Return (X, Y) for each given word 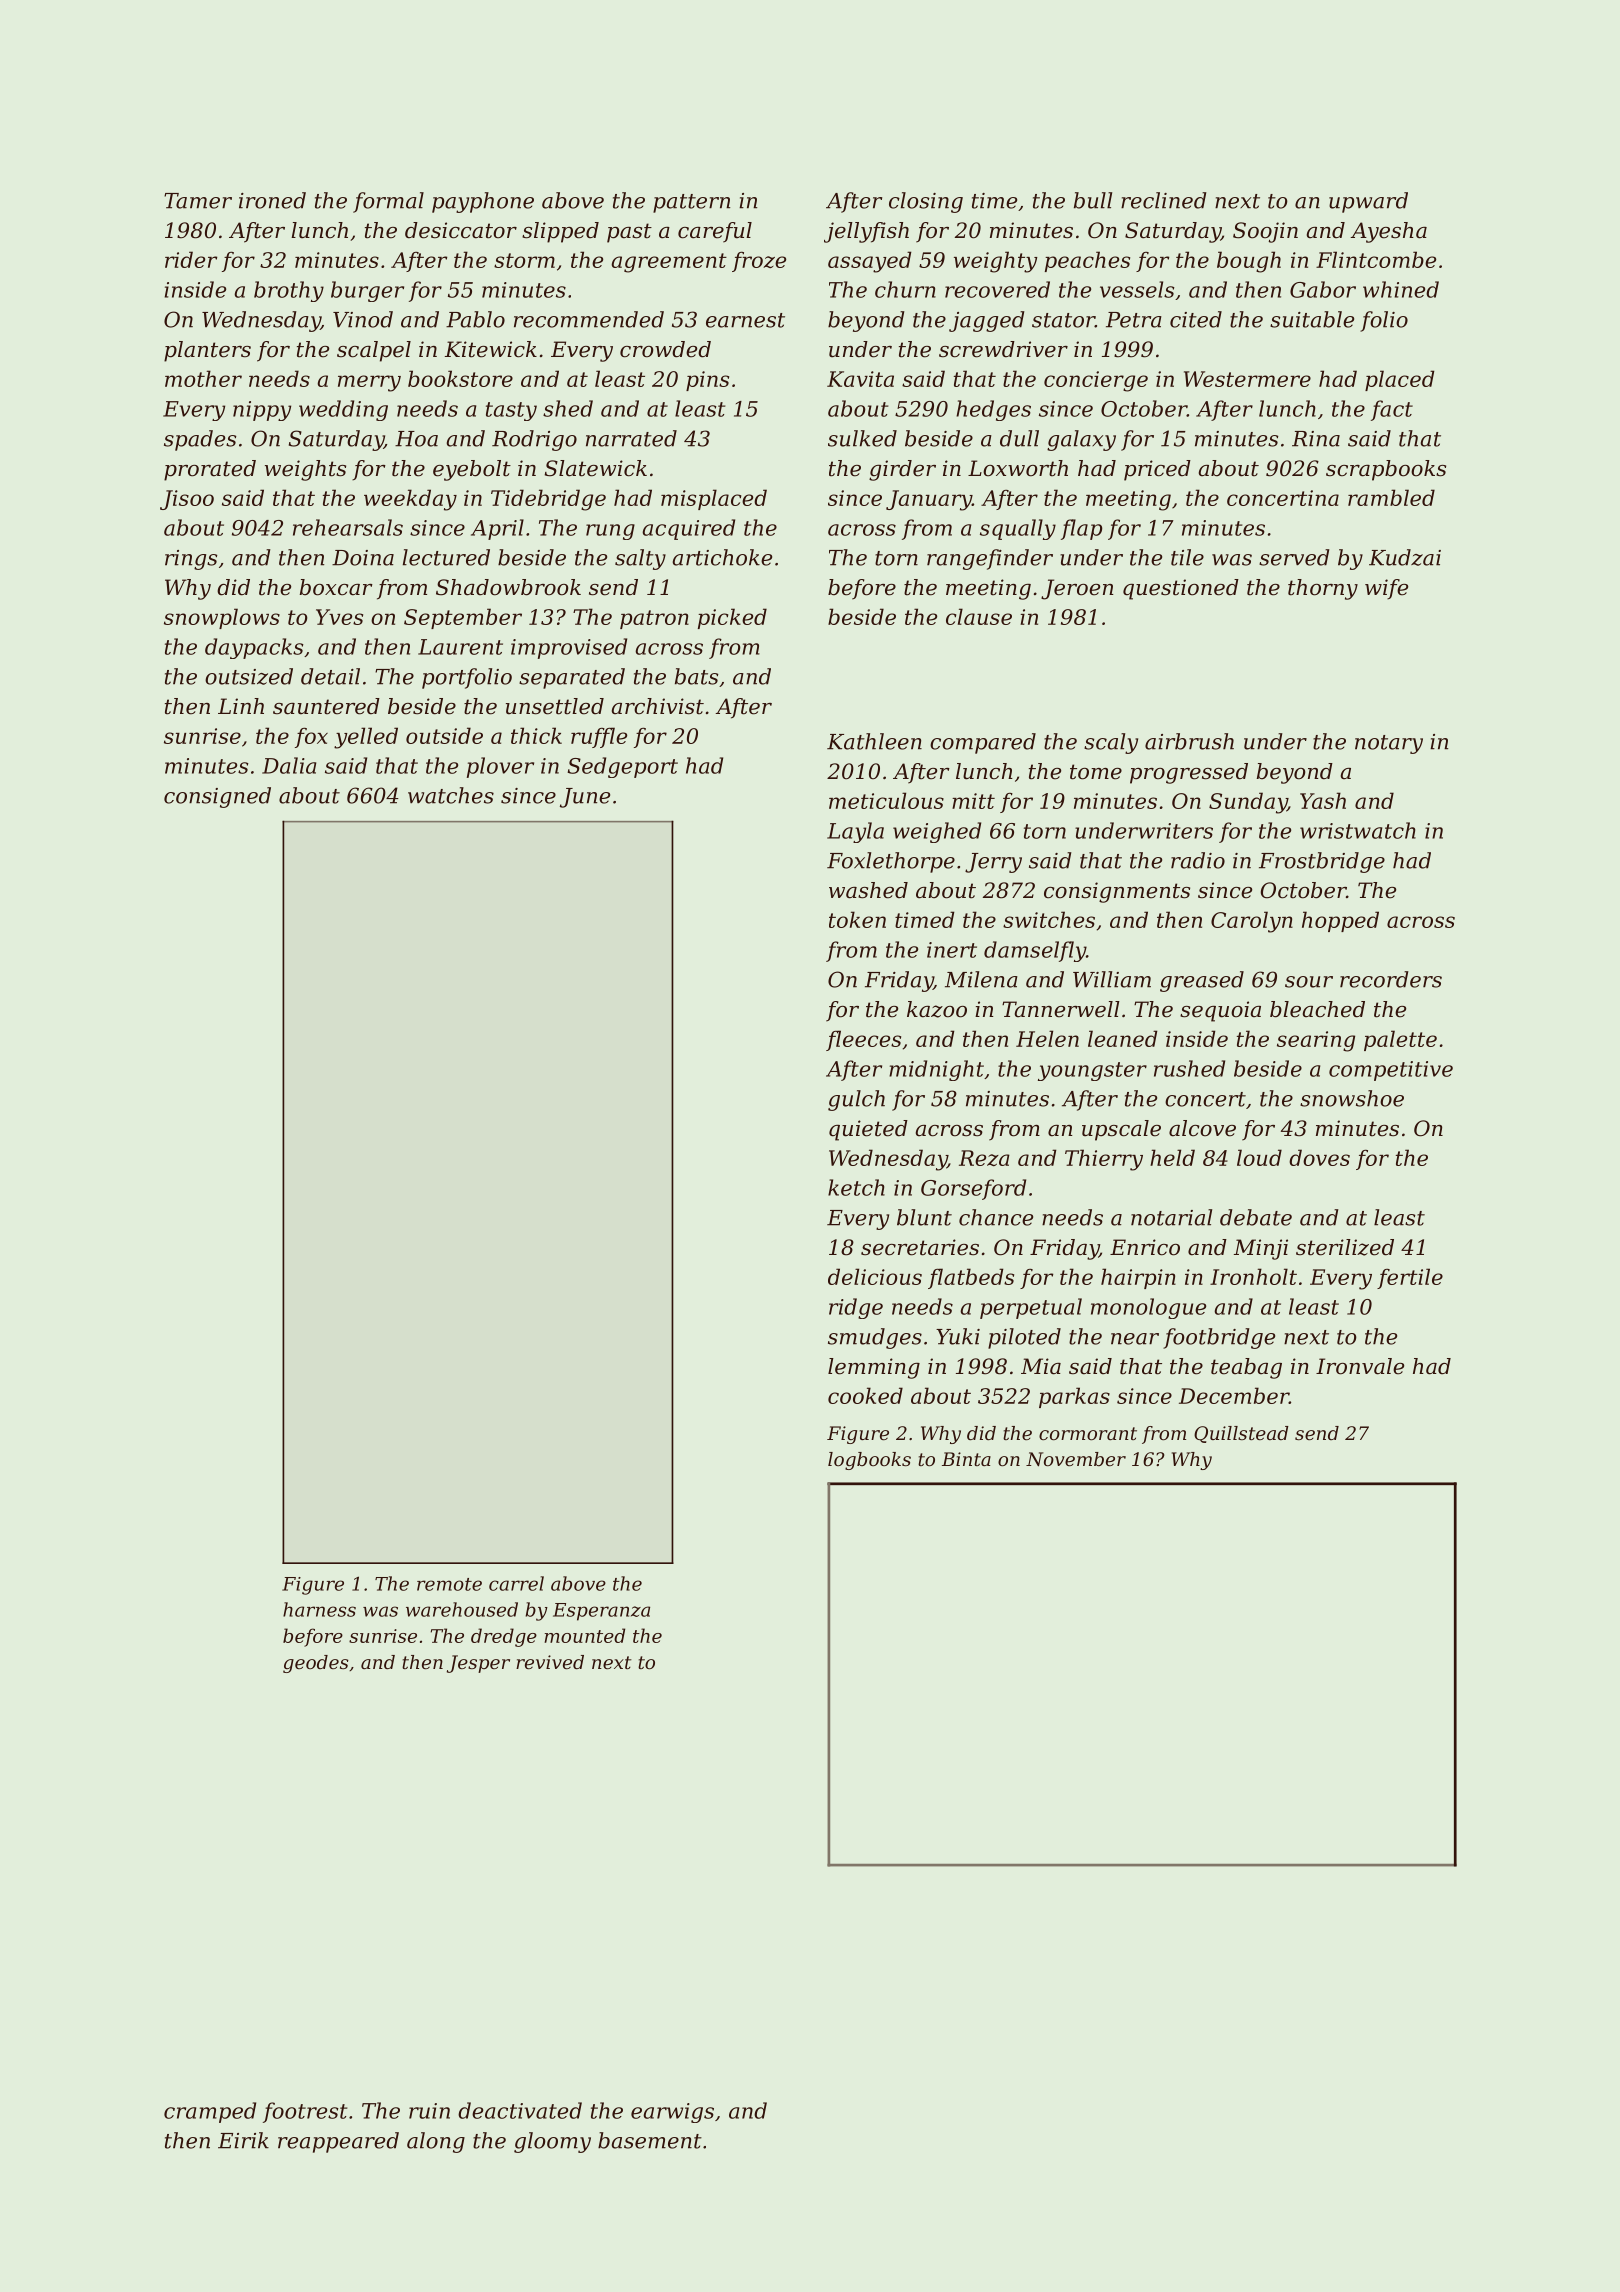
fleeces (863, 1040)
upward (1368, 202)
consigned (217, 797)
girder (902, 470)
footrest (305, 2112)
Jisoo (187, 500)
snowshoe (1352, 1098)
